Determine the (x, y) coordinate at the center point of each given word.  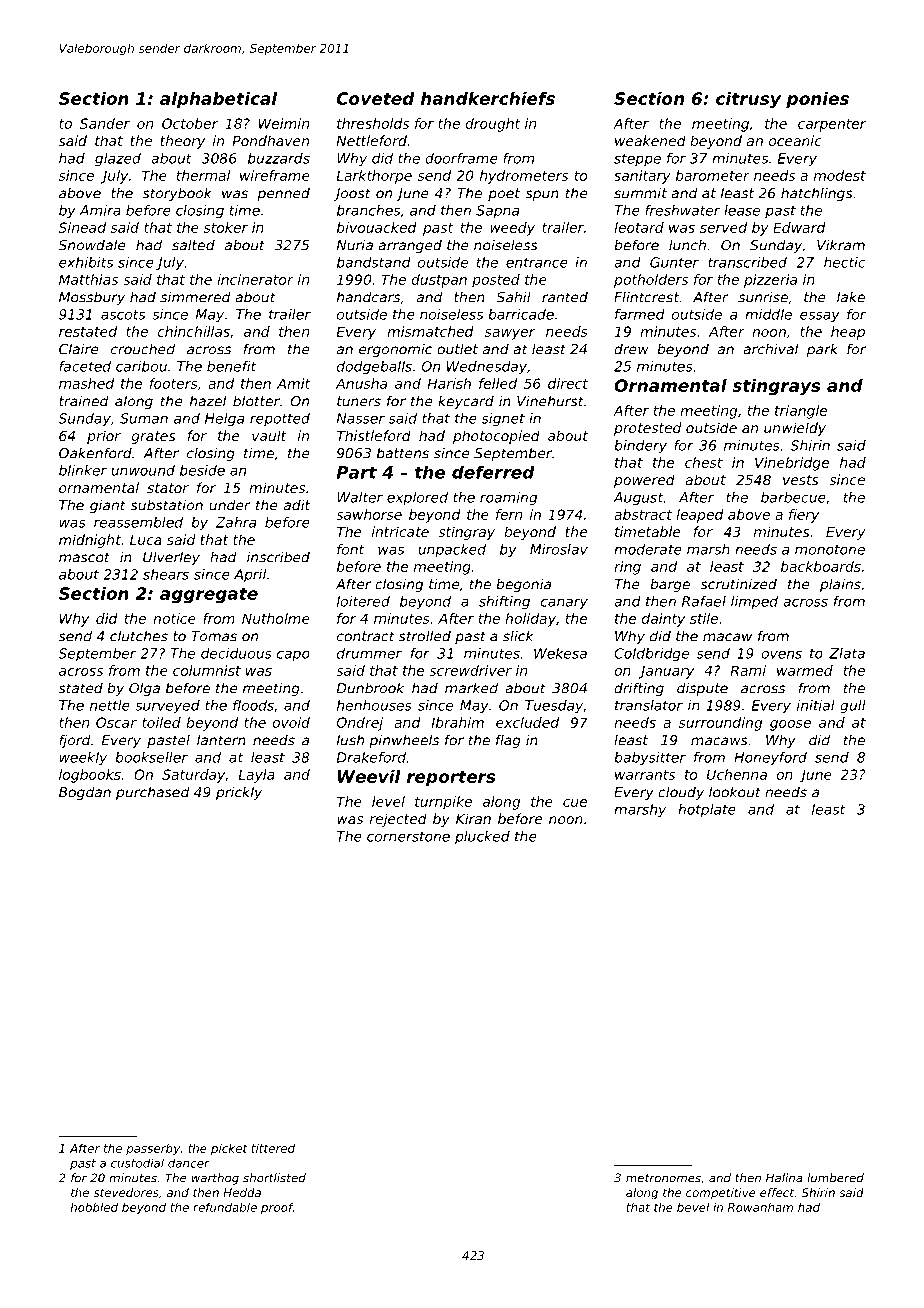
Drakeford (371, 757)
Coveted (376, 98)
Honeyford (770, 759)
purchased (153, 793)
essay (820, 317)
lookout (735, 792)
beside (202, 470)
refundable (225, 1207)
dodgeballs (374, 368)
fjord (75, 741)
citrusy (748, 100)
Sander (105, 123)
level (388, 801)
